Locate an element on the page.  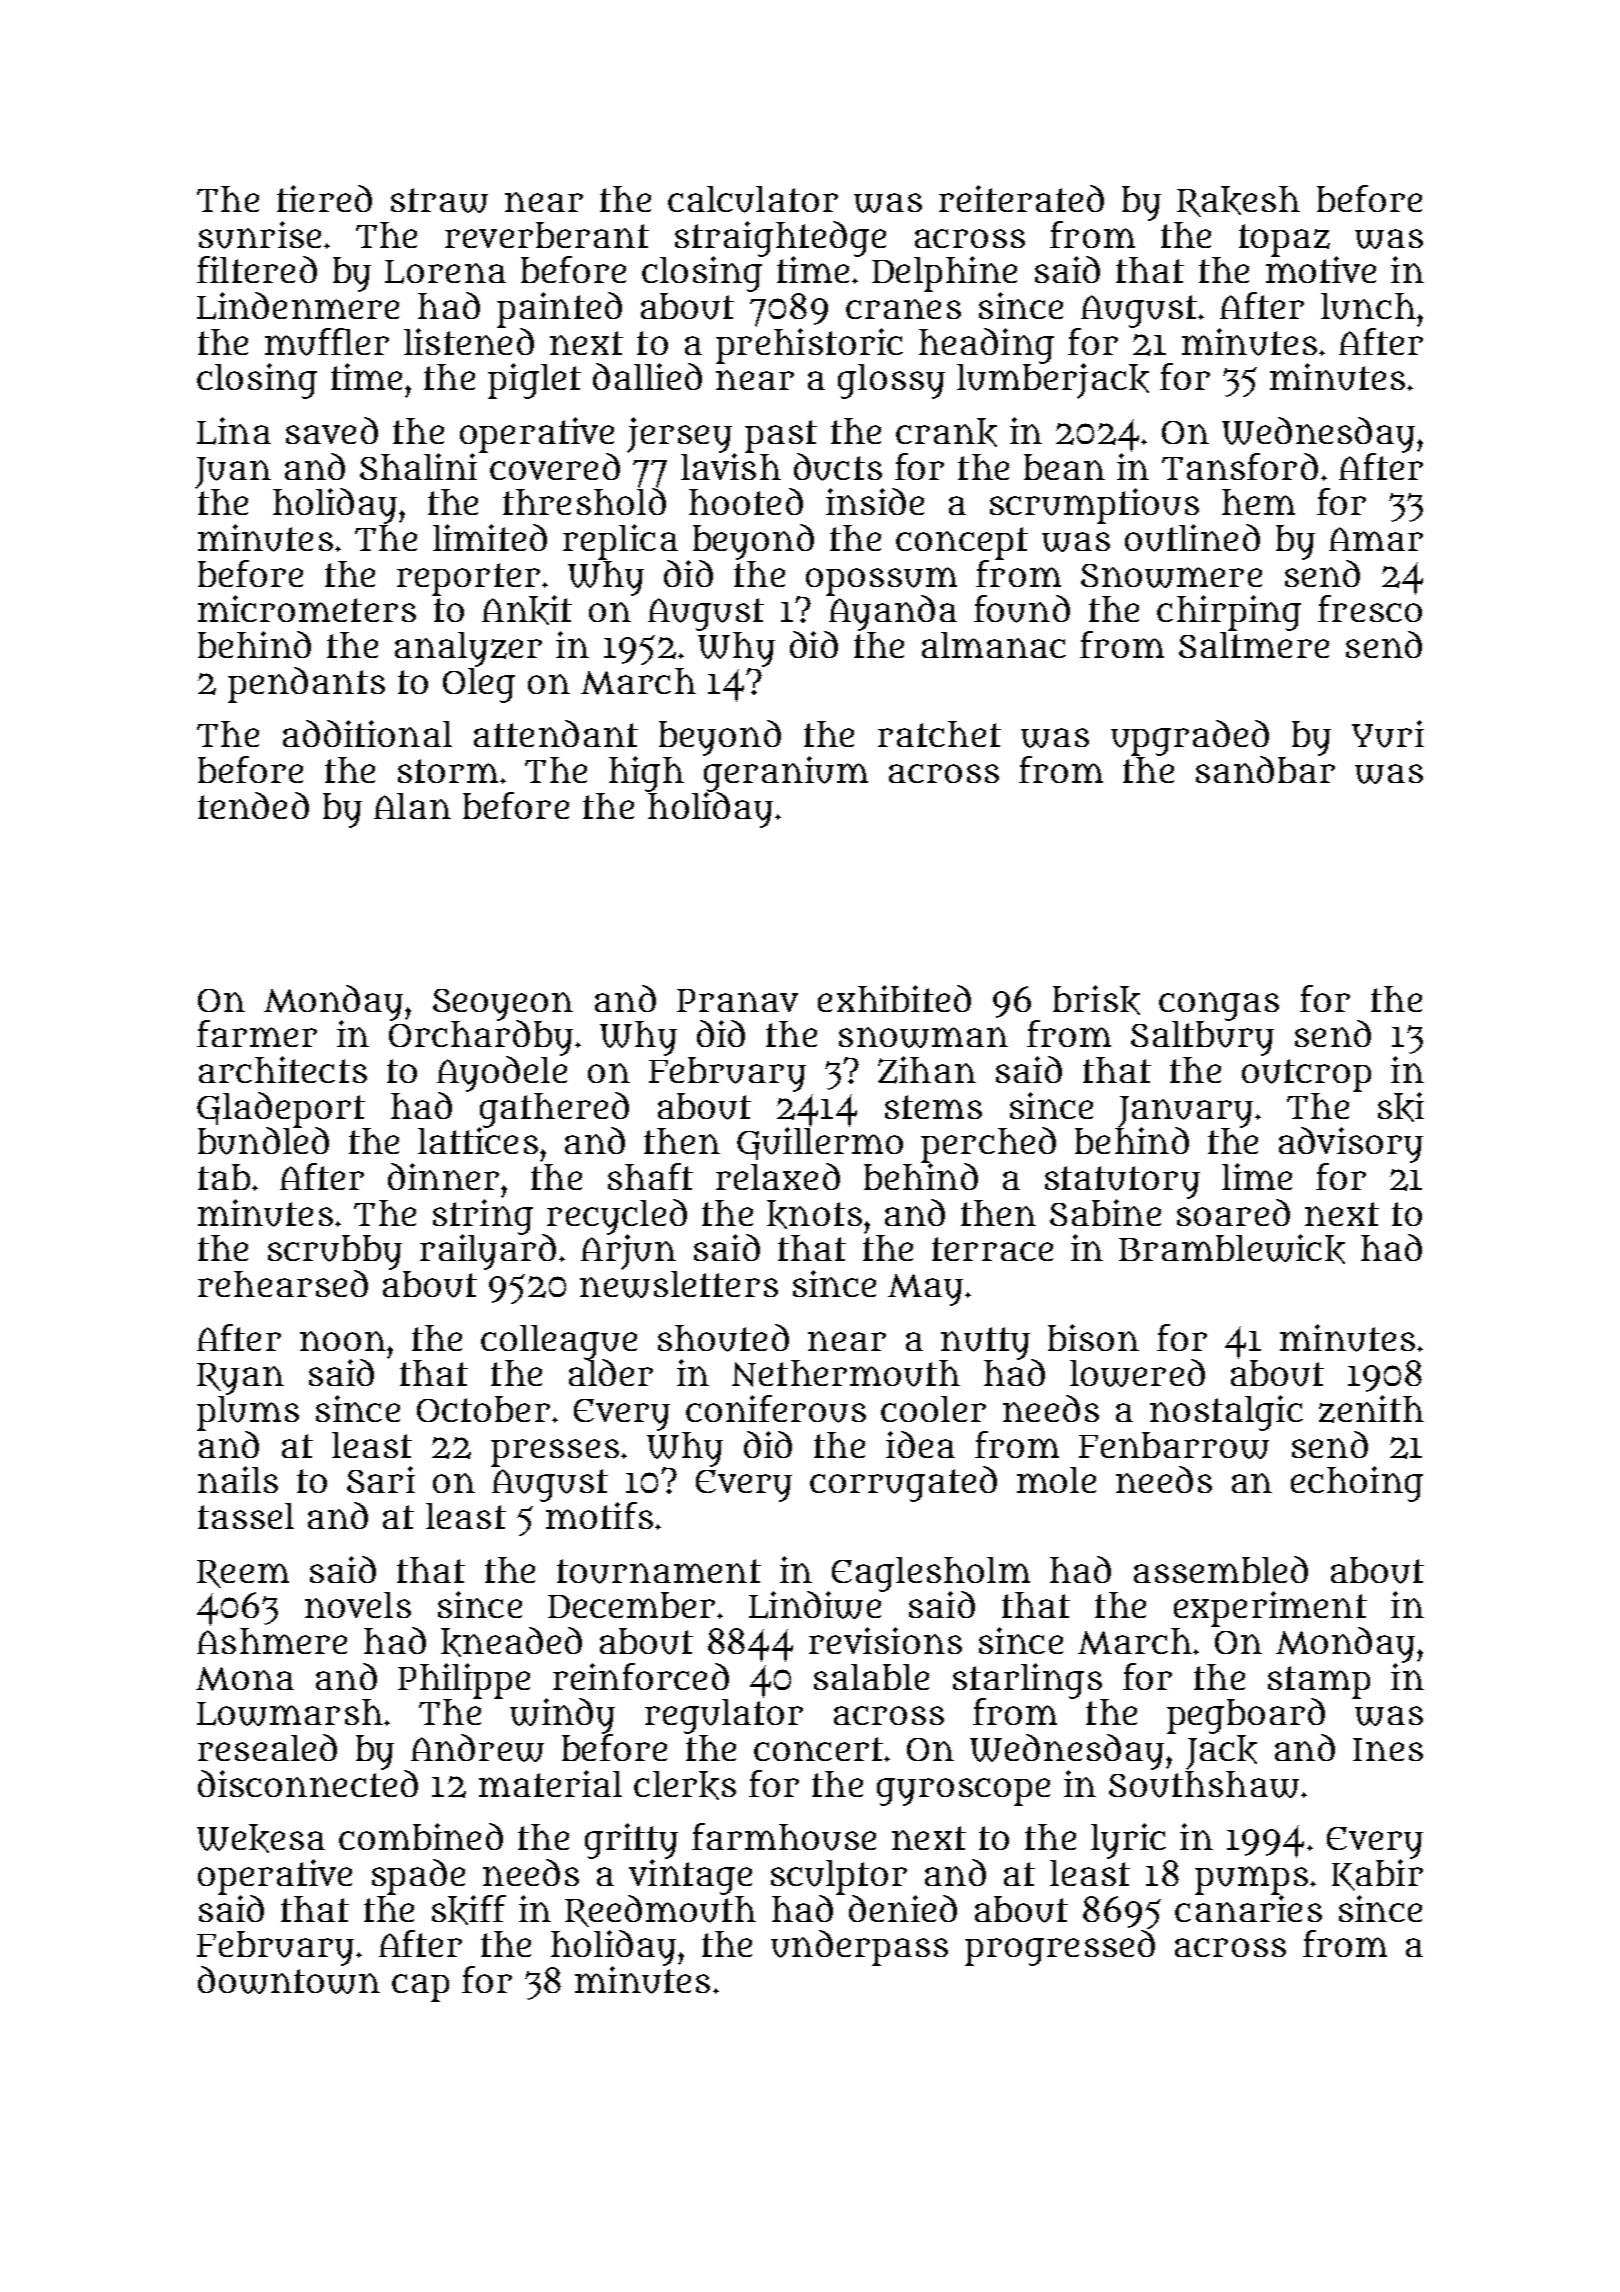
high is located at coordinates (646, 774).
